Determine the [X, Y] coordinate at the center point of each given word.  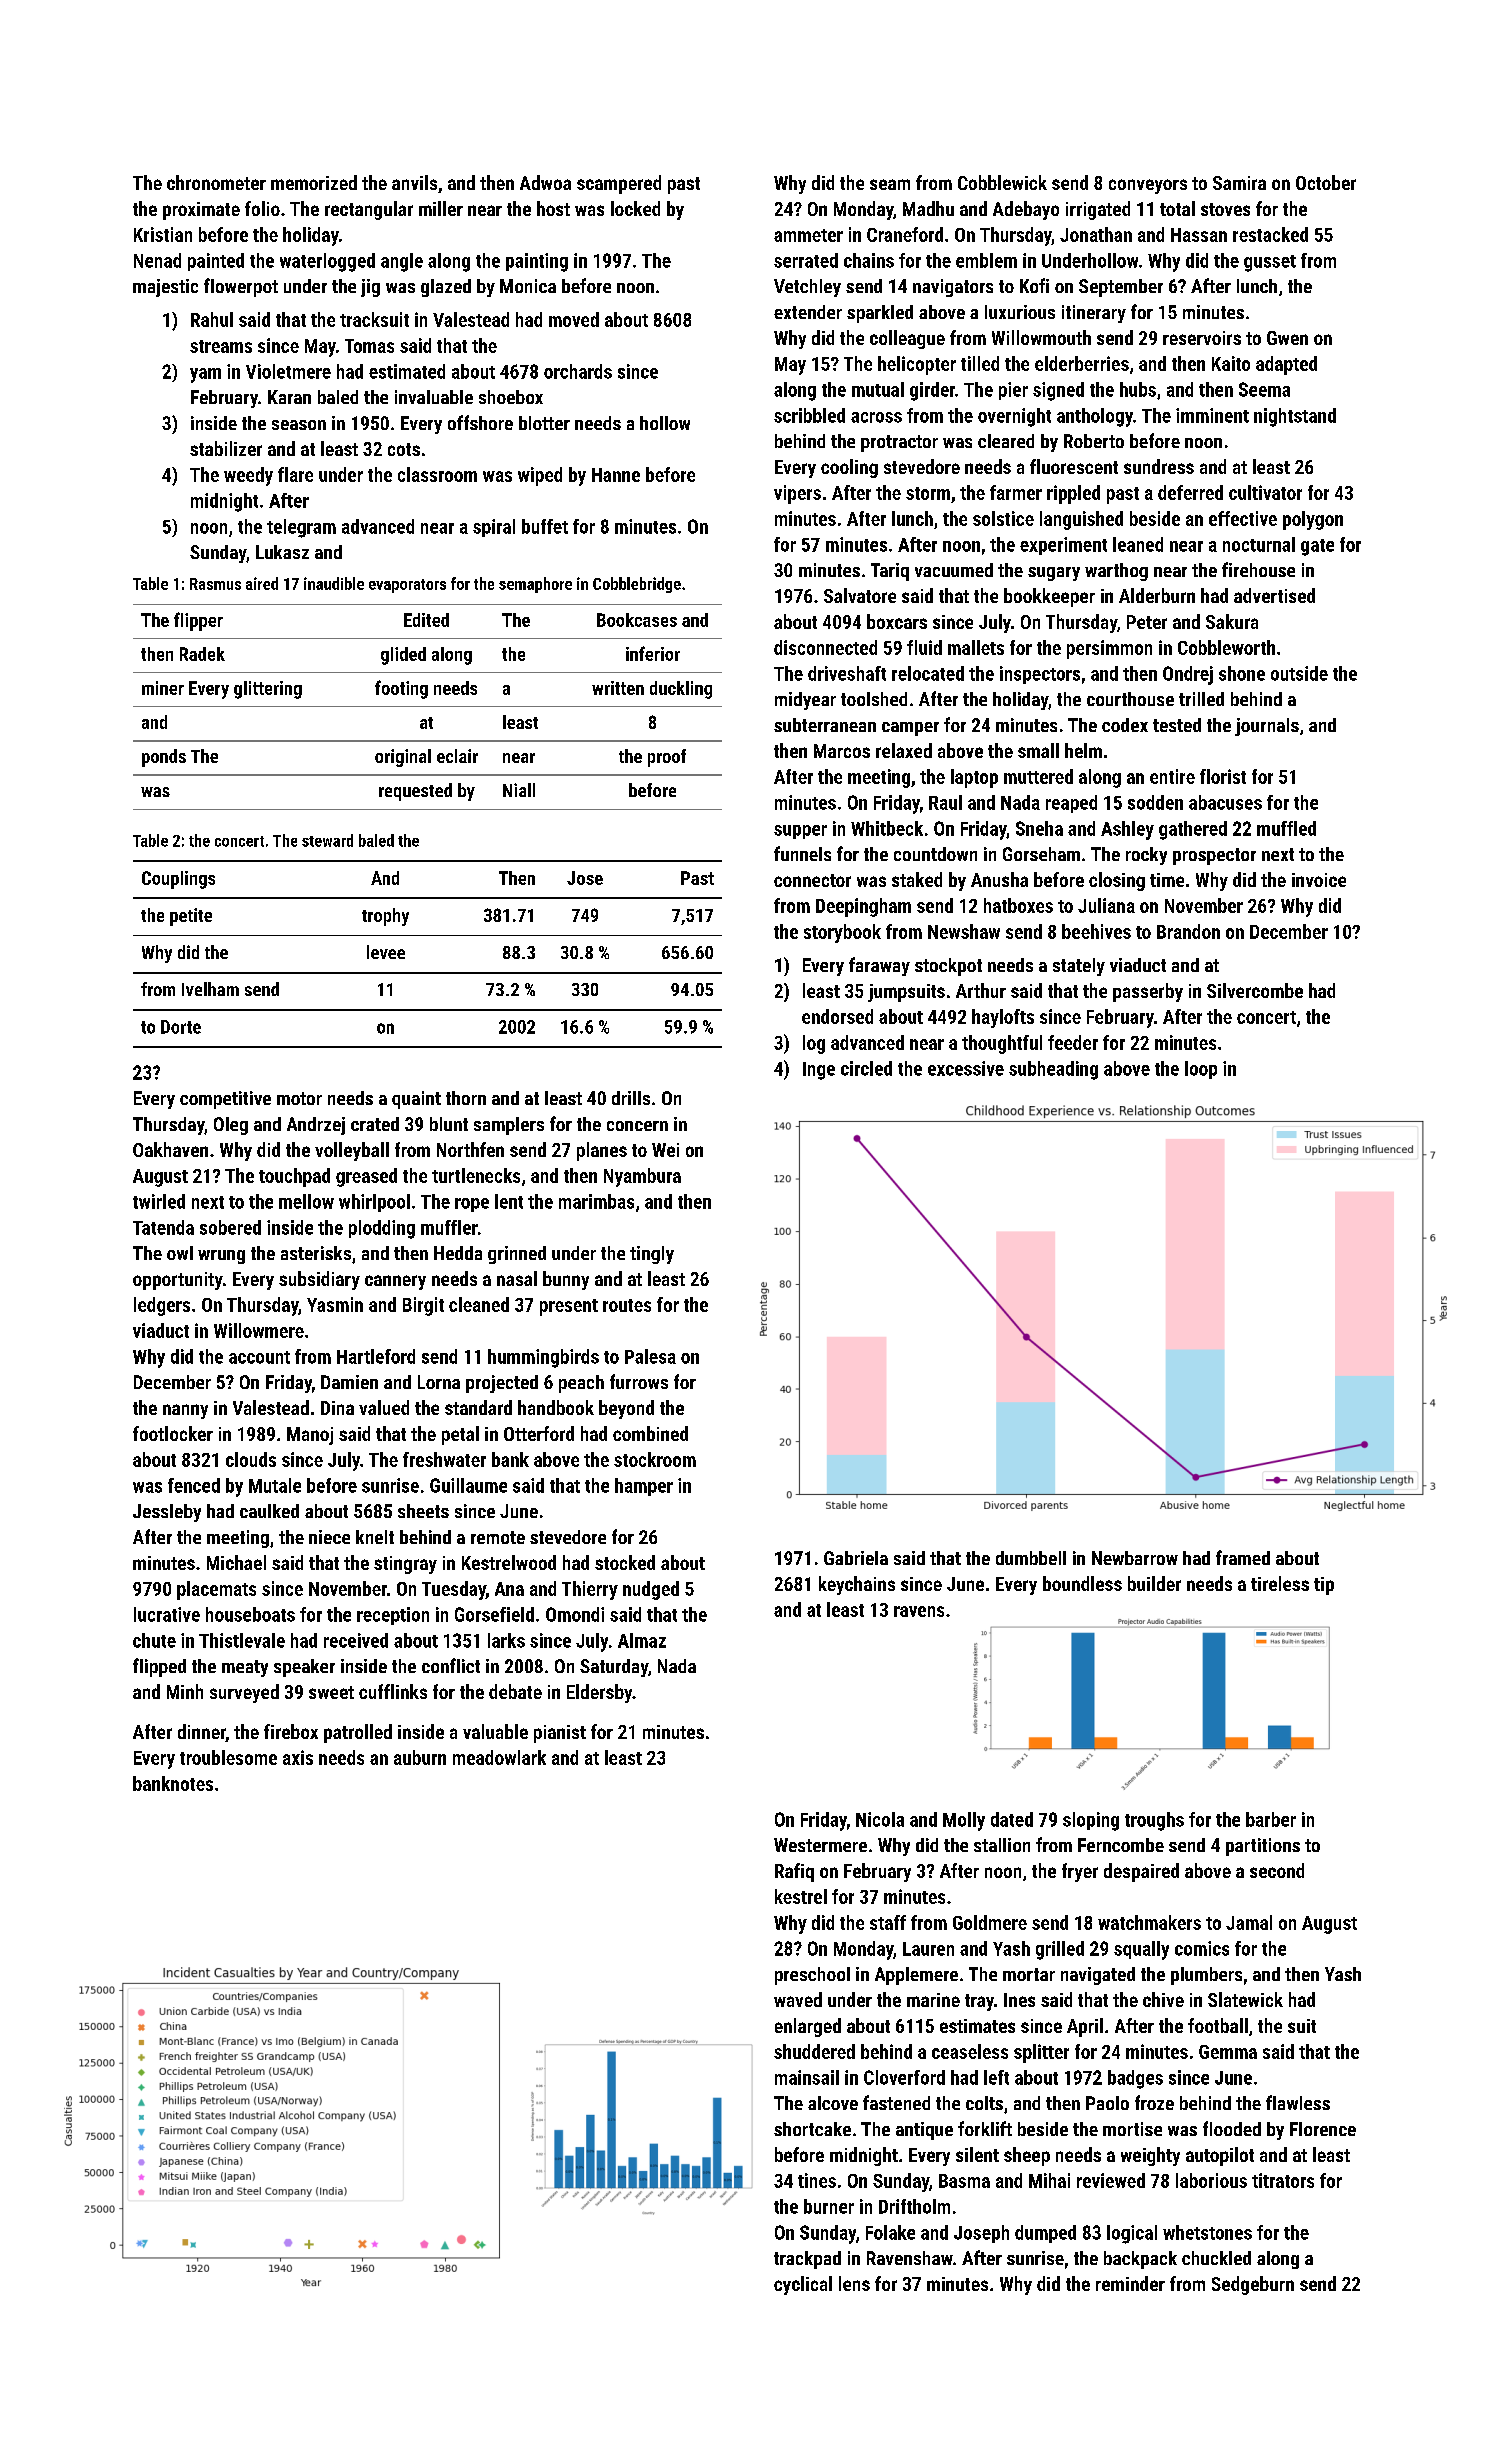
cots [404, 449]
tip [1324, 1586]
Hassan [1199, 235]
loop [1201, 1070]
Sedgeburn [1253, 2285]
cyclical [803, 2285]
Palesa [650, 1356]
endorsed [837, 1016]
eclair [457, 756]
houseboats [250, 1614]
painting [537, 262]
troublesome [228, 1757]
